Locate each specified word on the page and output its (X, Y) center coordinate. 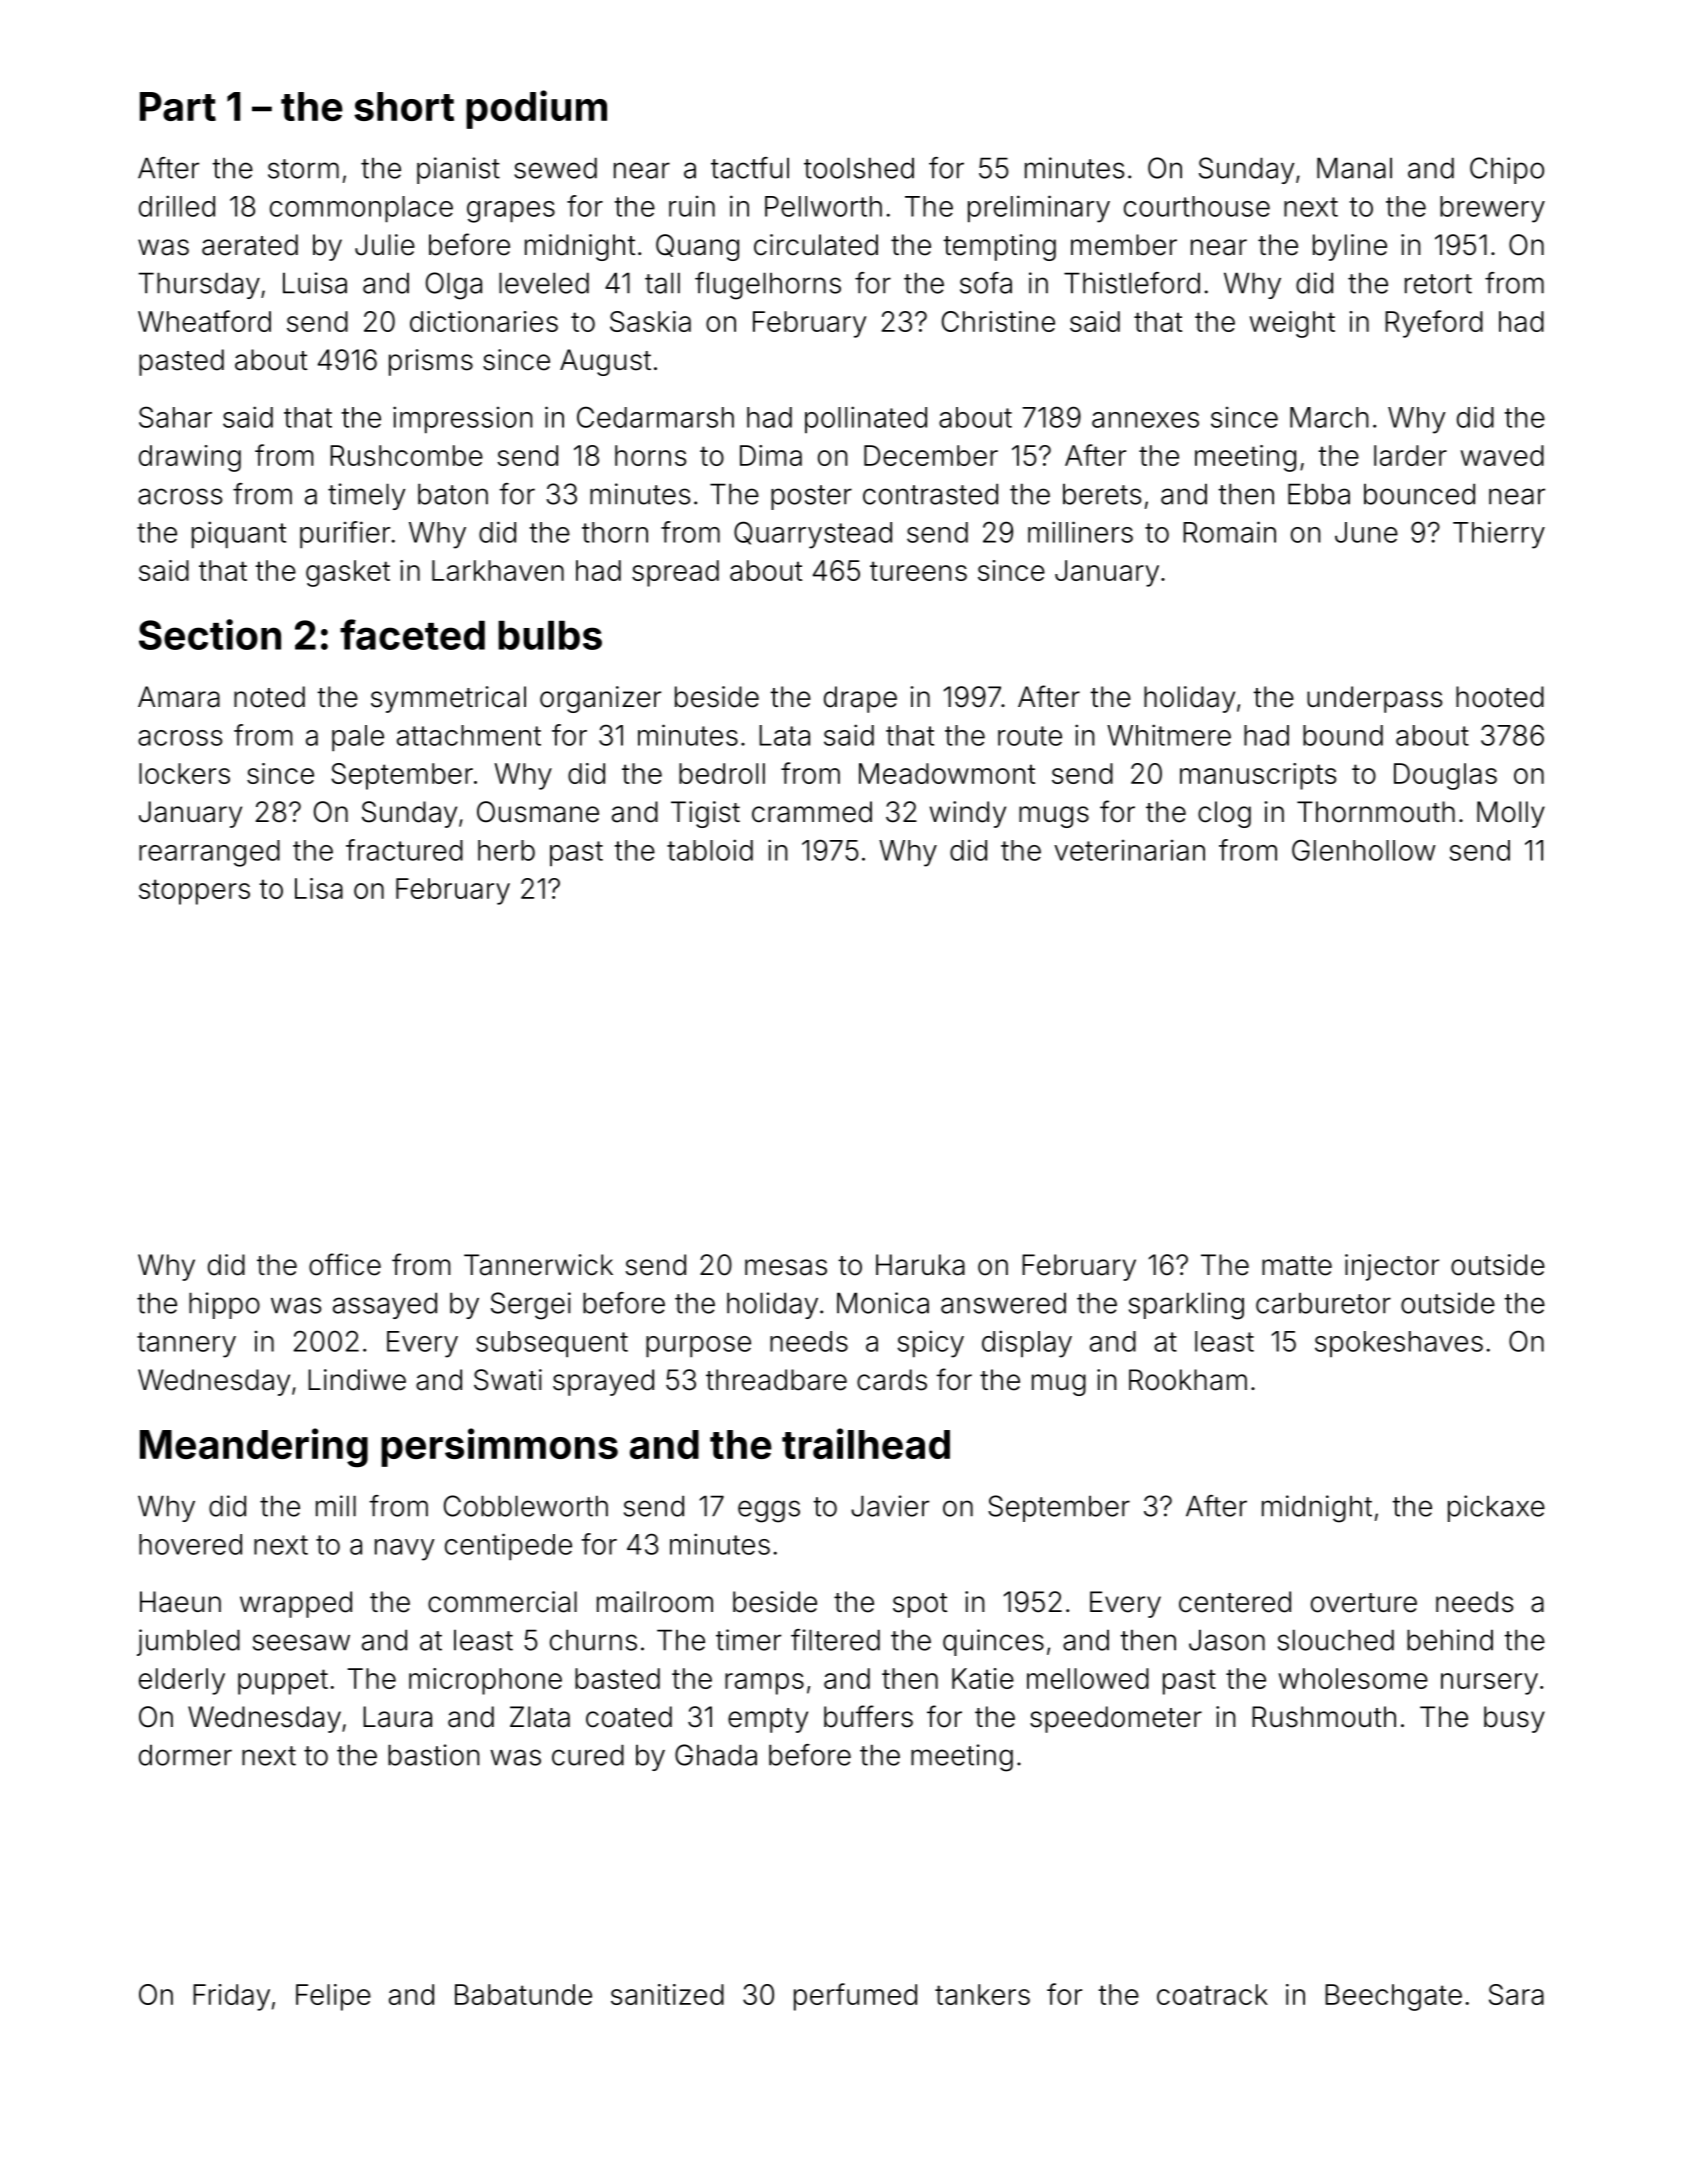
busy (1514, 1719)
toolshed (859, 168)
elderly (182, 1681)
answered (1003, 1303)
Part (178, 106)
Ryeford (1434, 324)
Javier (890, 1506)
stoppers (194, 892)
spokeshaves (1399, 1344)
